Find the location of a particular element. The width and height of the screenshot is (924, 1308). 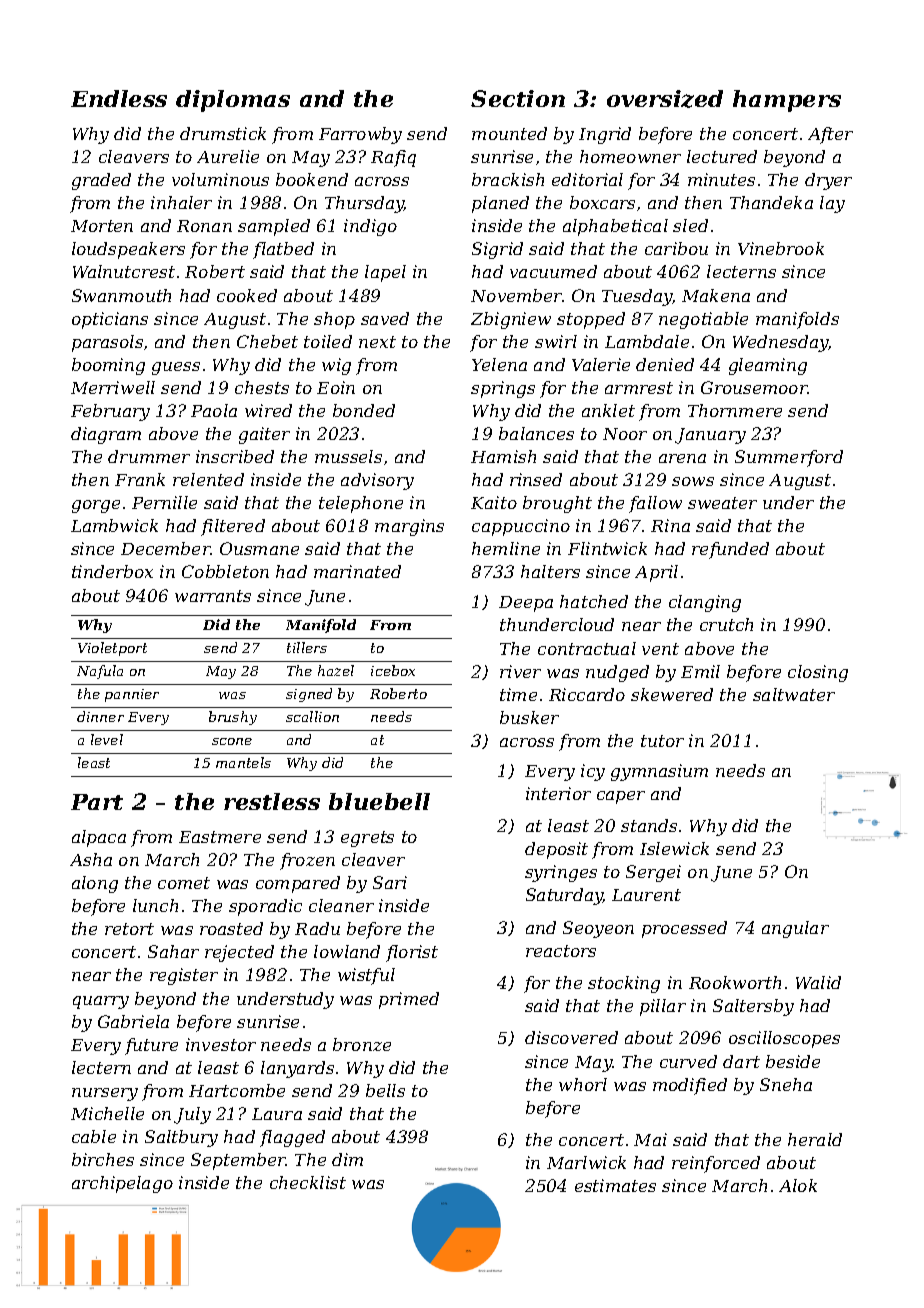

hampers is located at coordinates (787, 101).
